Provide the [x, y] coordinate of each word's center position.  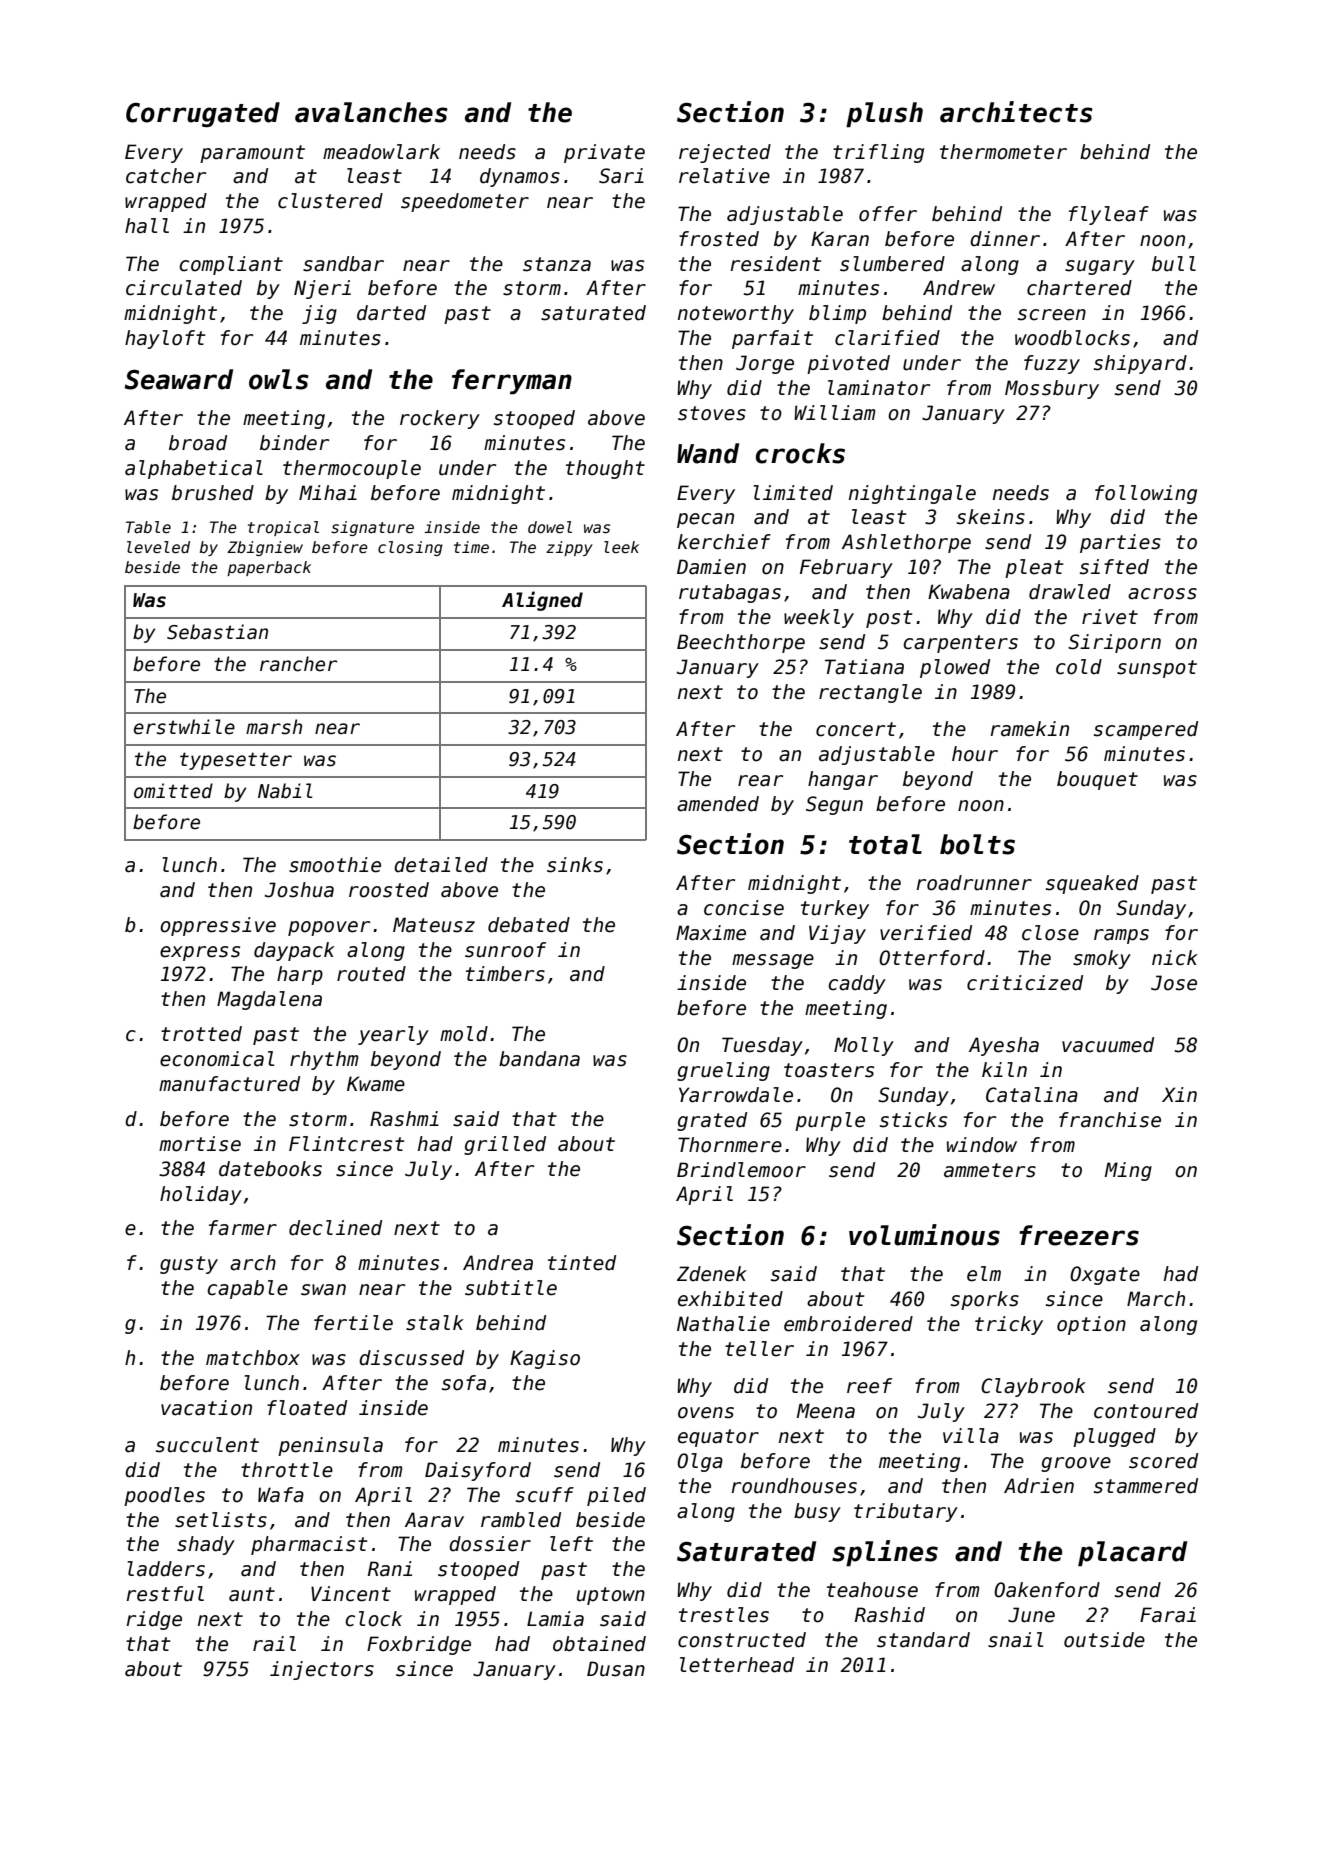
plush [884, 115]
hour [975, 754]
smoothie [335, 865]
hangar [843, 780]
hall [147, 226]
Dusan [616, 1669]
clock [373, 1619]
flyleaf [1109, 215]
